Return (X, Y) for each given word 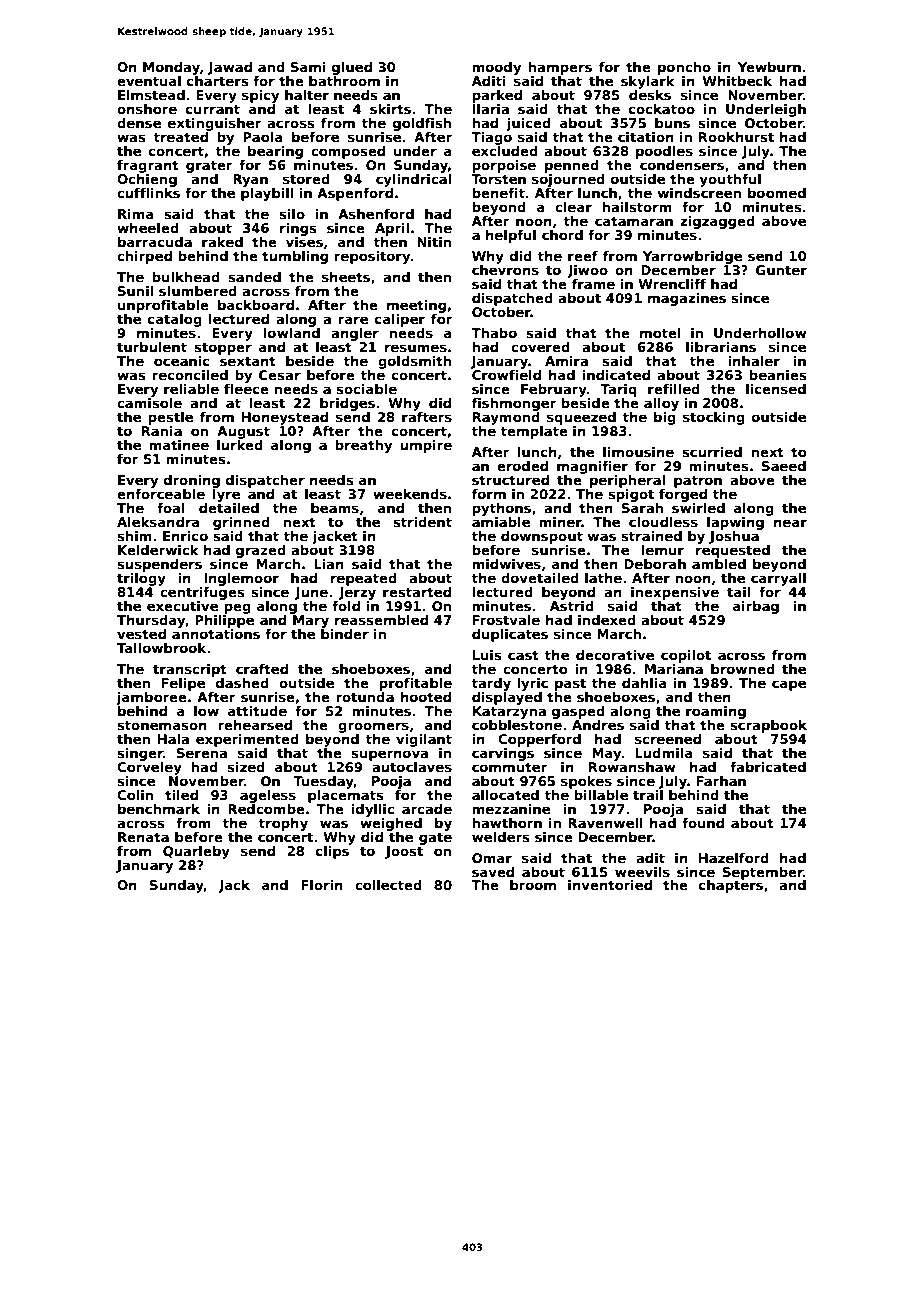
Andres (598, 725)
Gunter (781, 270)
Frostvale (506, 620)
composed (348, 152)
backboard (256, 305)
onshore (147, 109)
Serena (202, 753)
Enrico (185, 536)
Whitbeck (737, 81)
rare (353, 320)
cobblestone (517, 725)
